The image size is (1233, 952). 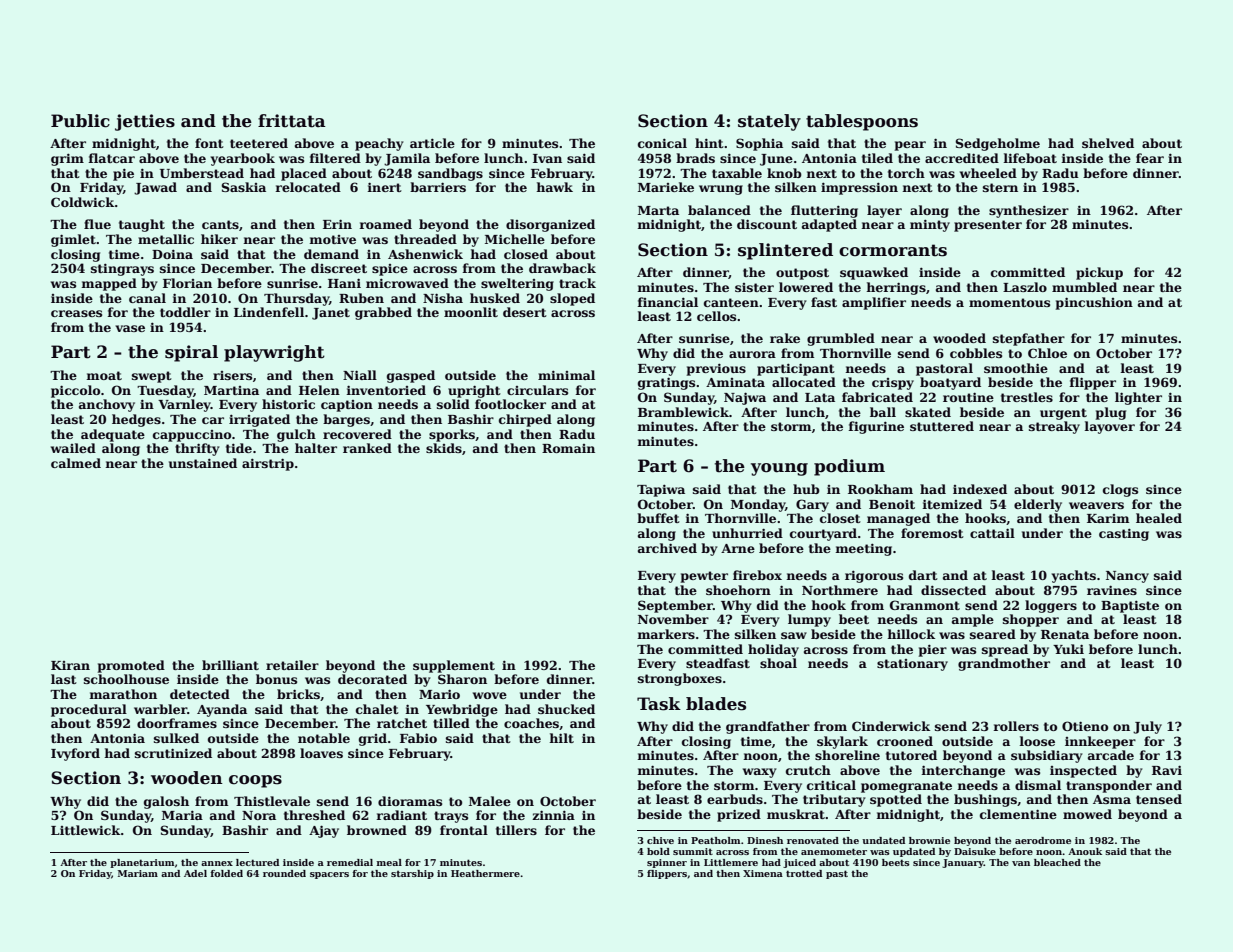 I want to click on Romain, so click(x=568, y=448).
